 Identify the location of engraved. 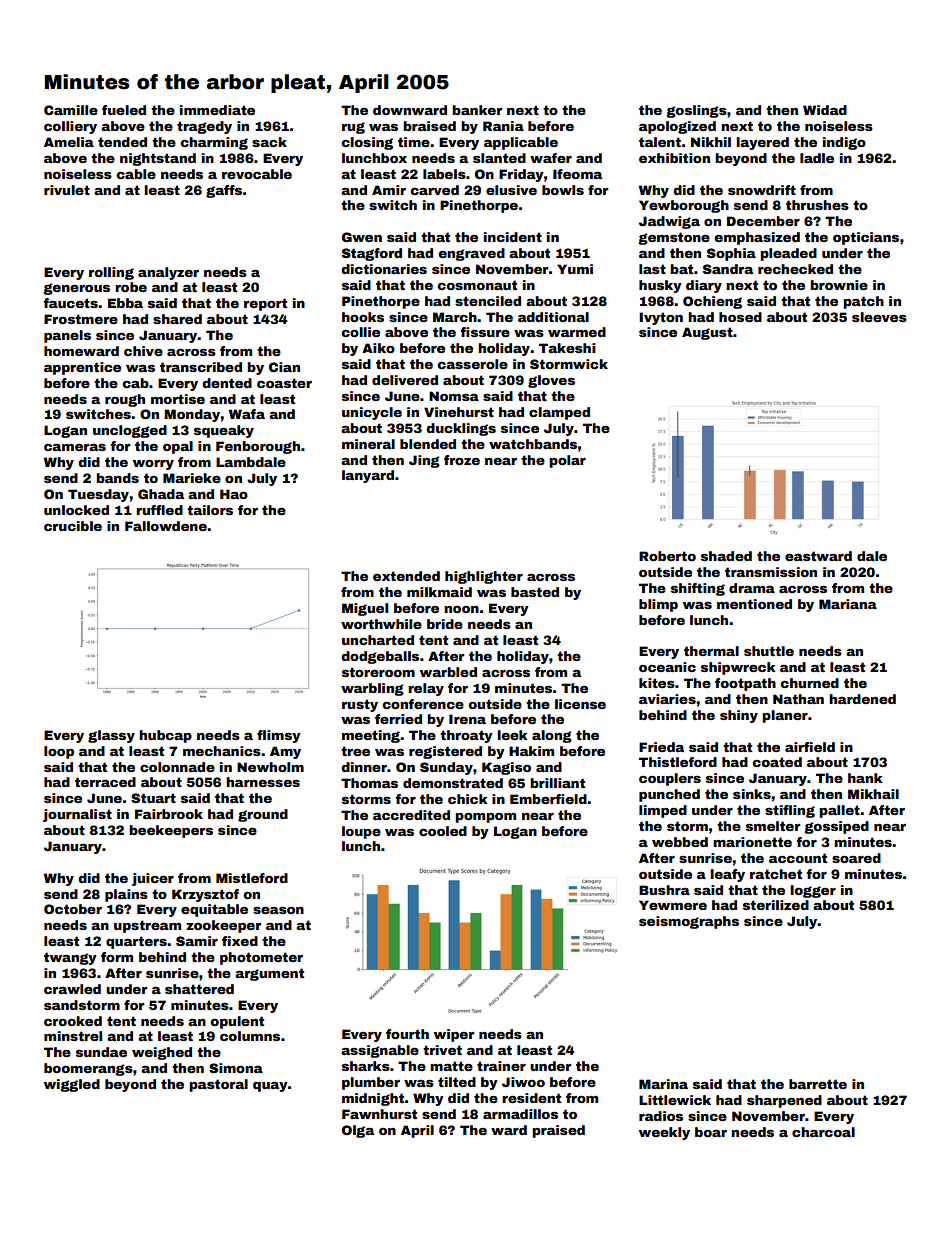
(471, 254).
